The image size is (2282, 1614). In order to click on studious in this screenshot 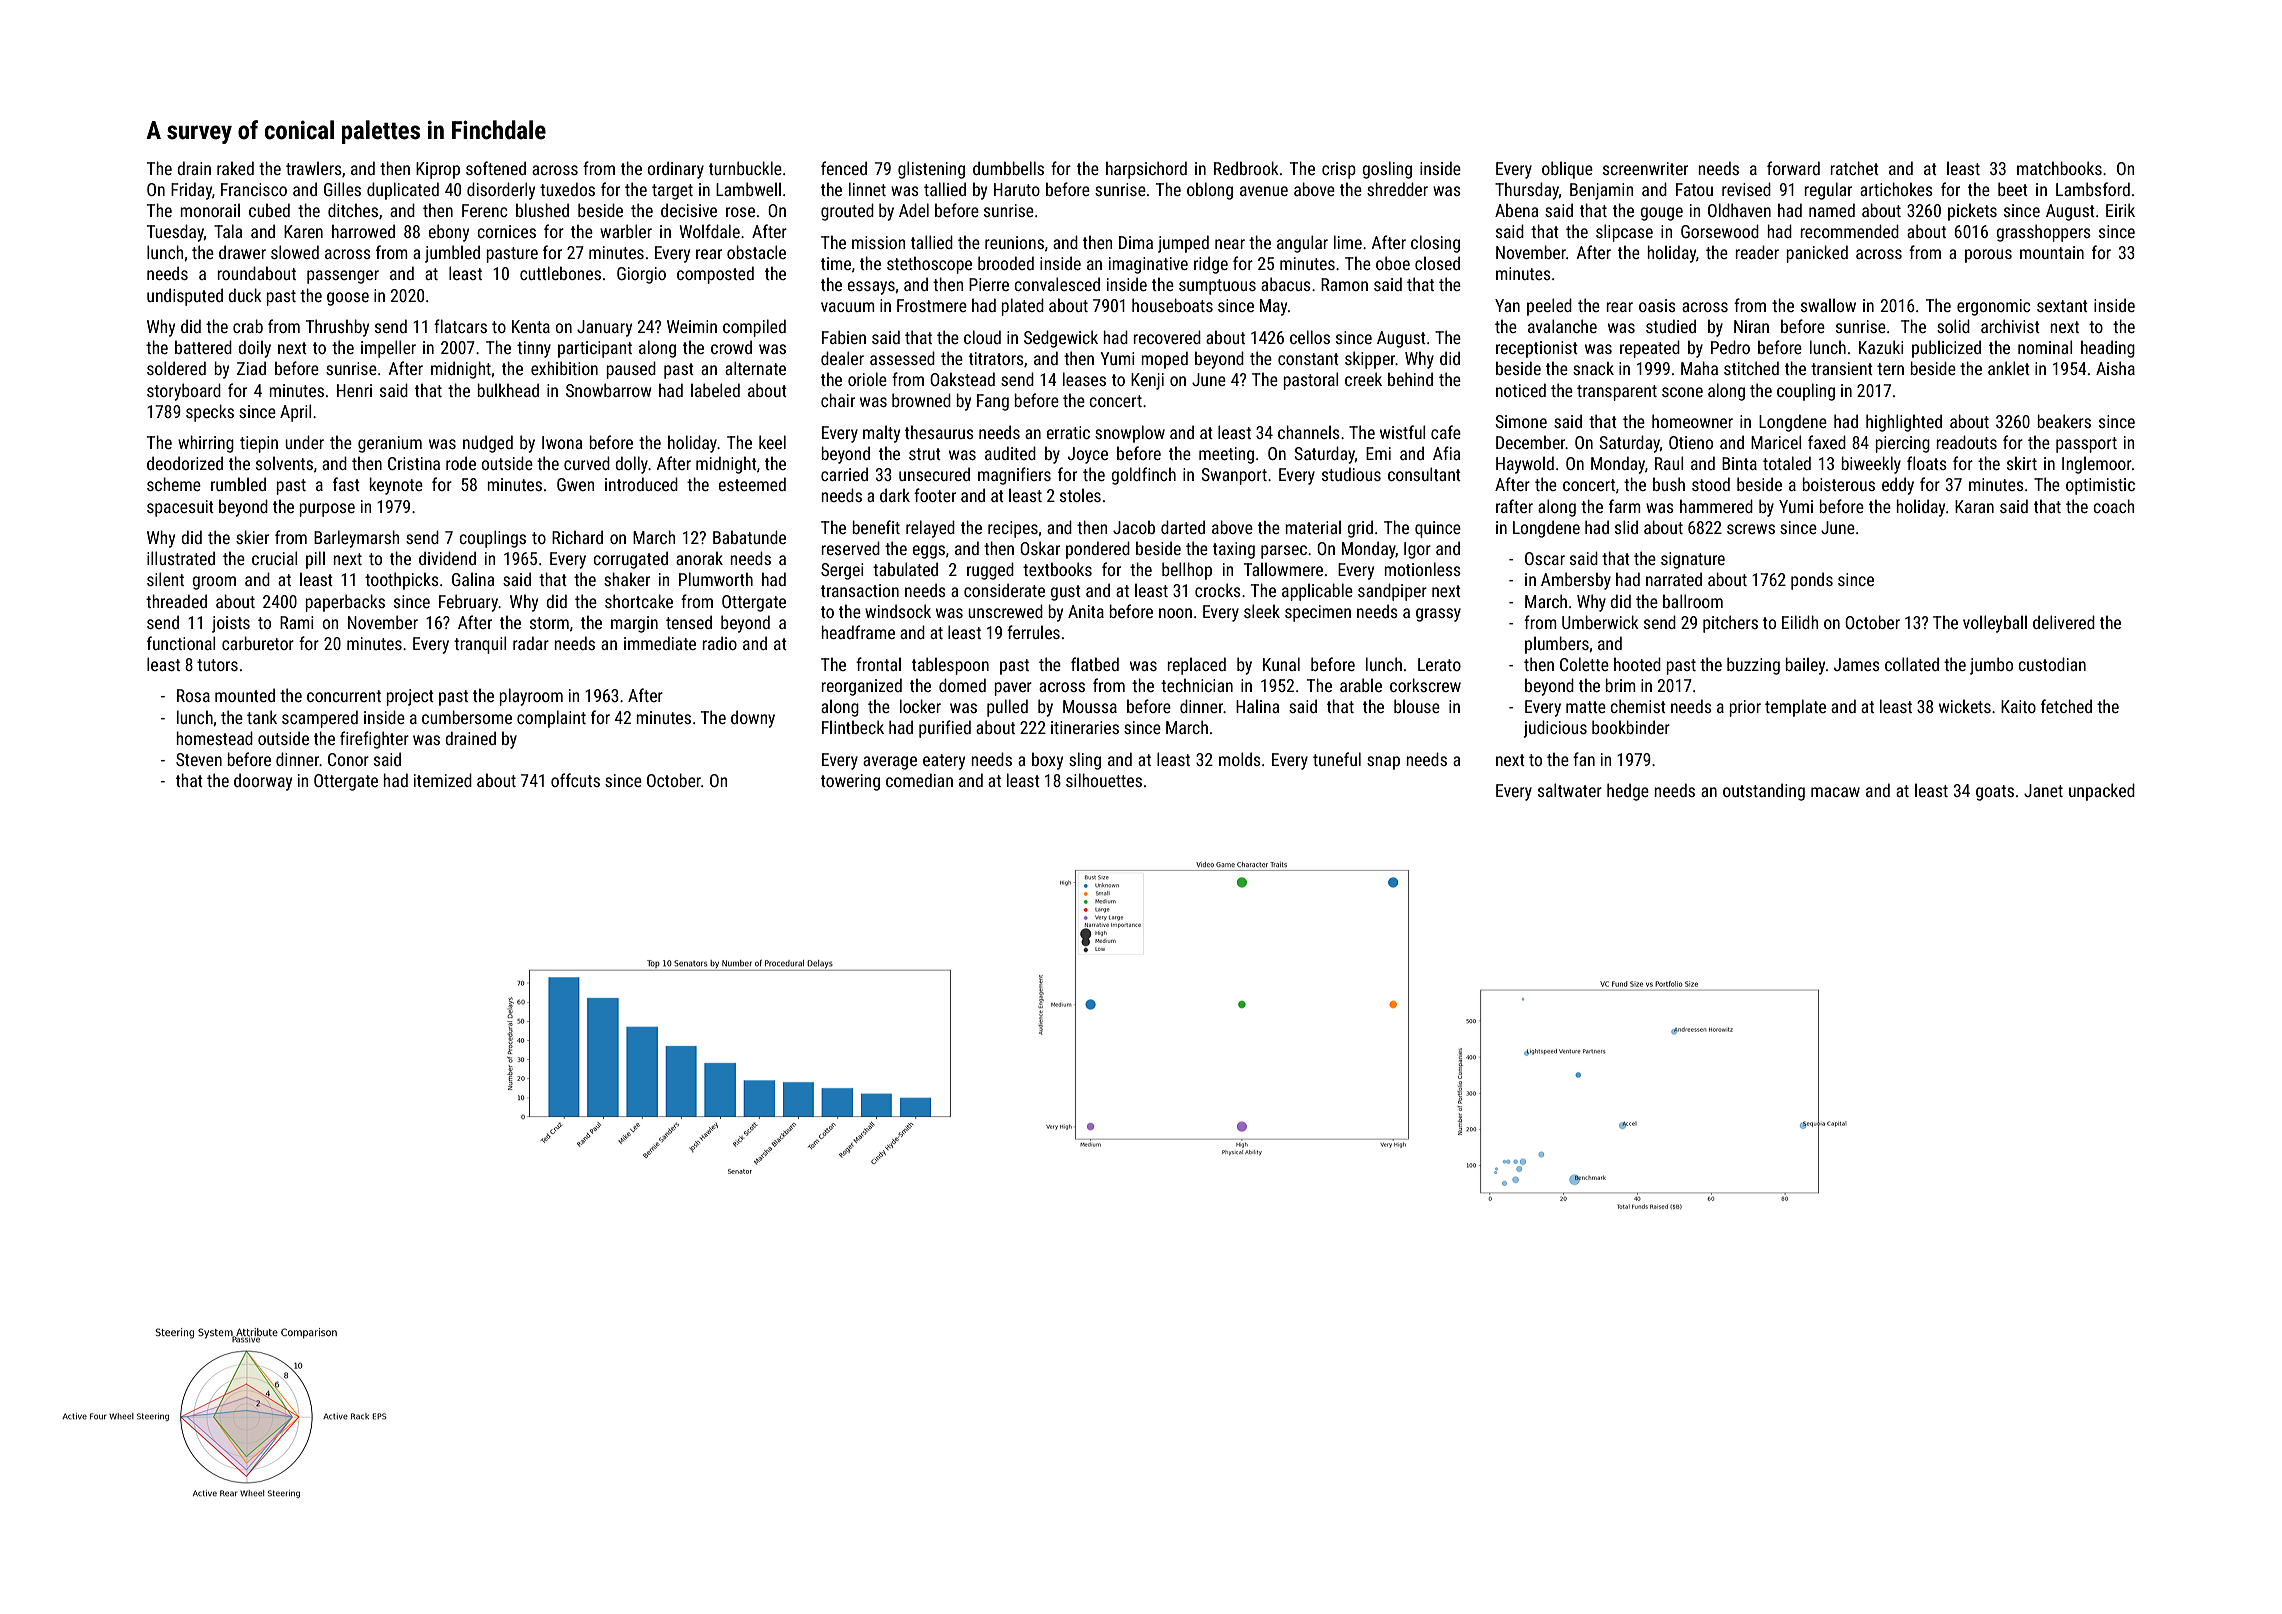, I will do `click(1351, 474)`.
